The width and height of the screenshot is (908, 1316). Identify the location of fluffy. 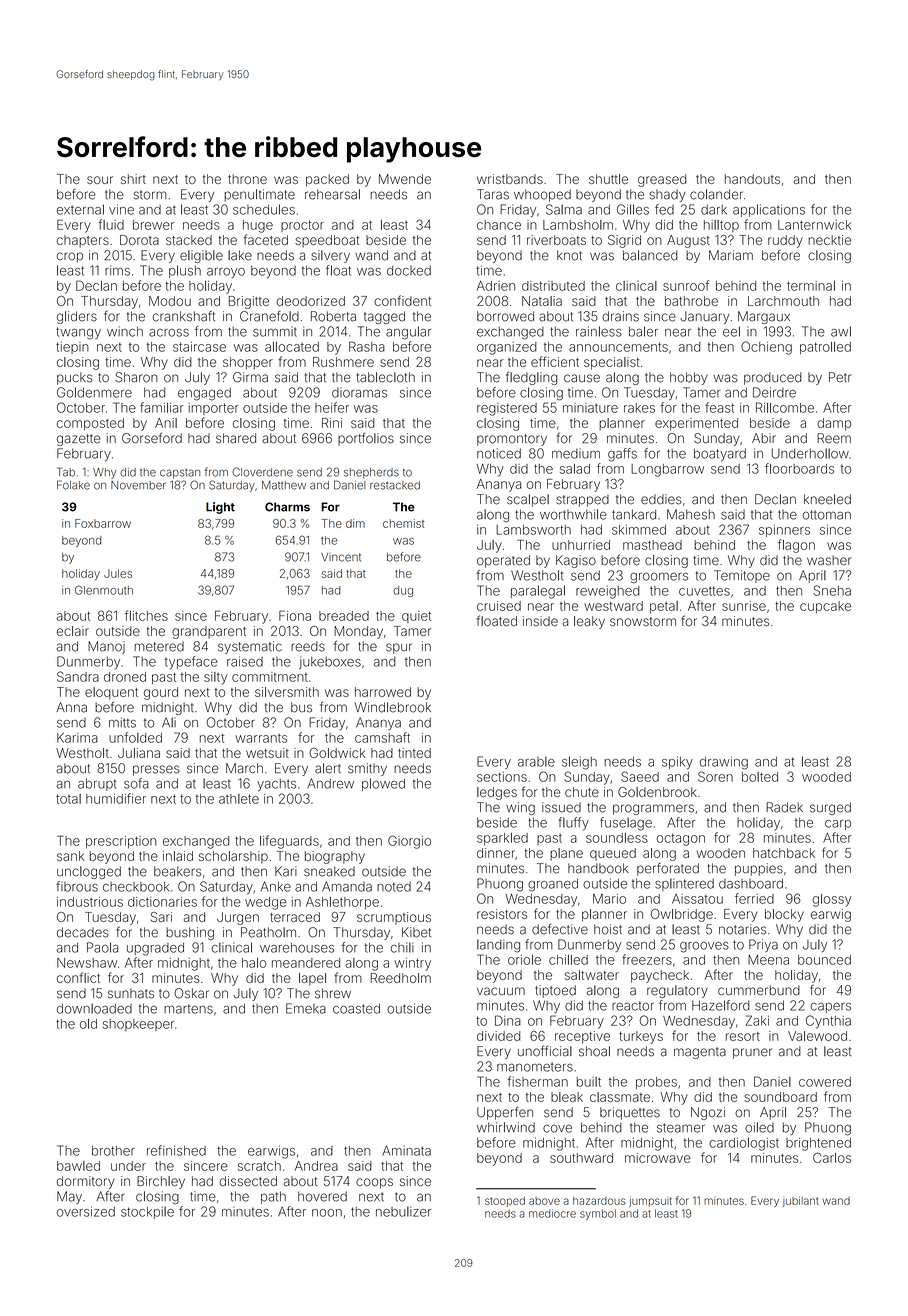
(573, 824).
